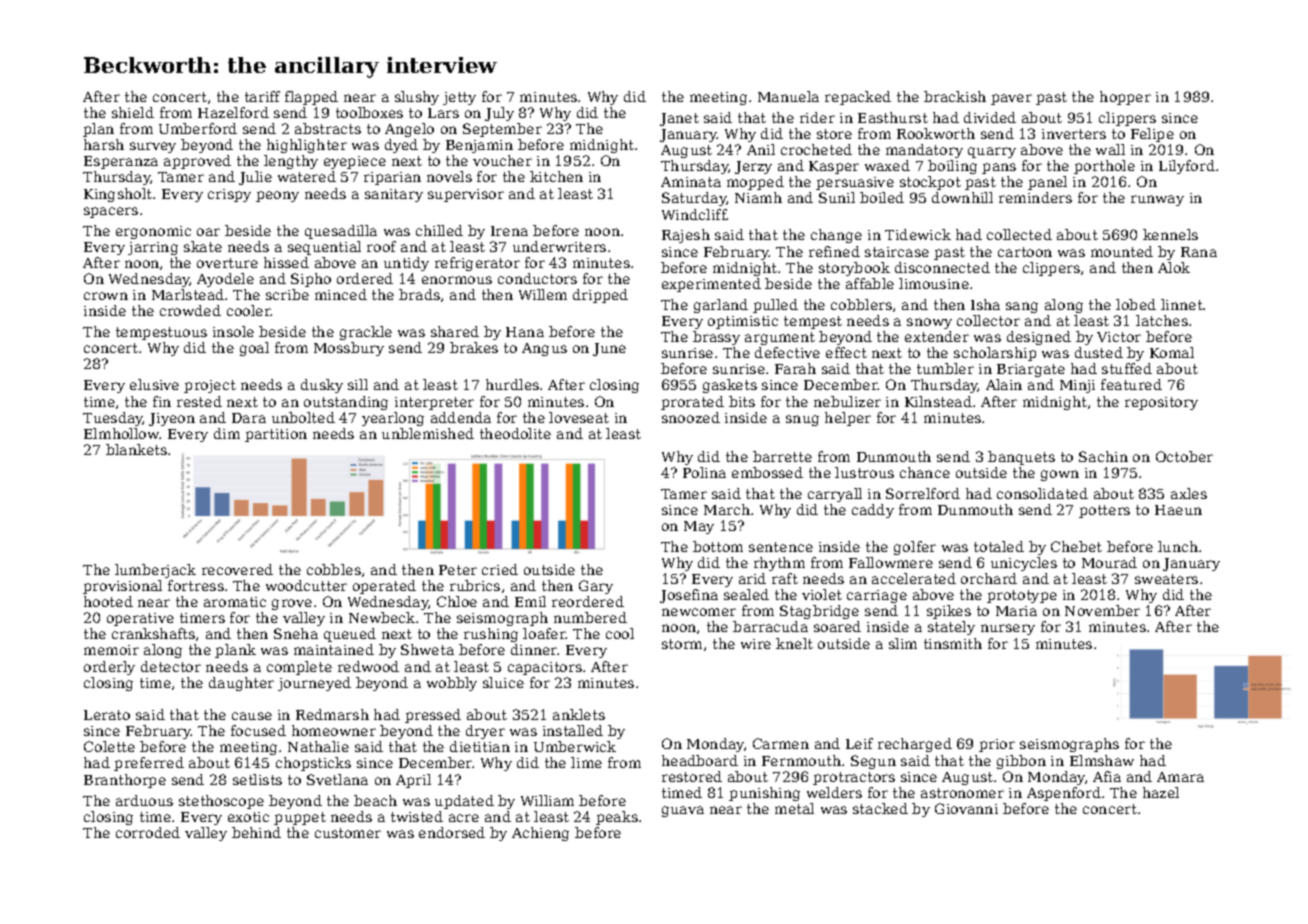 Image resolution: width=1308 pixels, height=924 pixels. I want to click on lumberjack, so click(155, 571).
